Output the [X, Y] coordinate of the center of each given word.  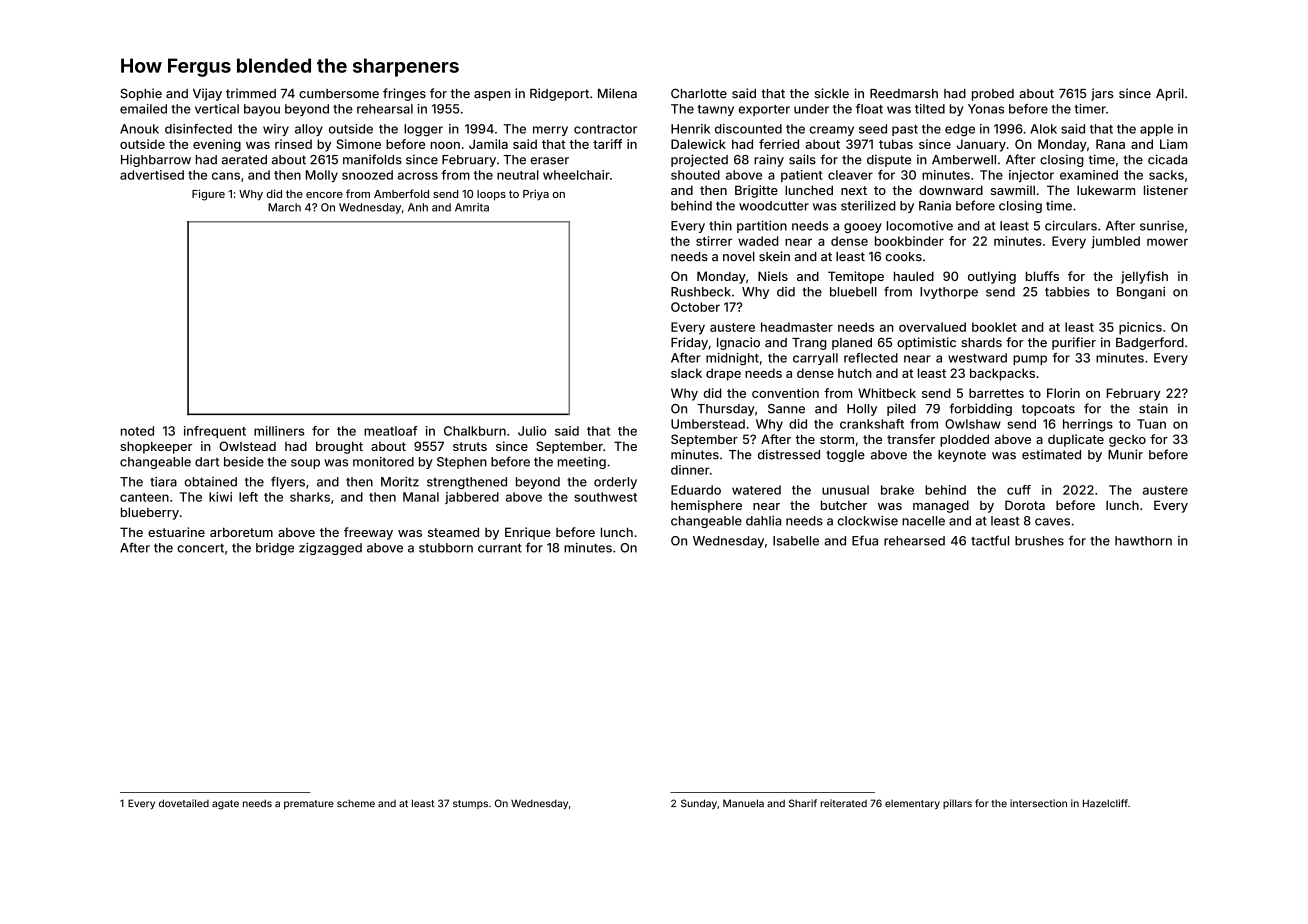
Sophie [141, 94]
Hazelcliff [1105, 803]
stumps [470, 804]
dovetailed [184, 803]
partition [762, 226]
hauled [914, 276]
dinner [690, 470]
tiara [163, 482]
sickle [832, 93]
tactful [990, 540]
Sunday [699, 804]
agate [225, 805]
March [284, 207]
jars [1102, 94]
